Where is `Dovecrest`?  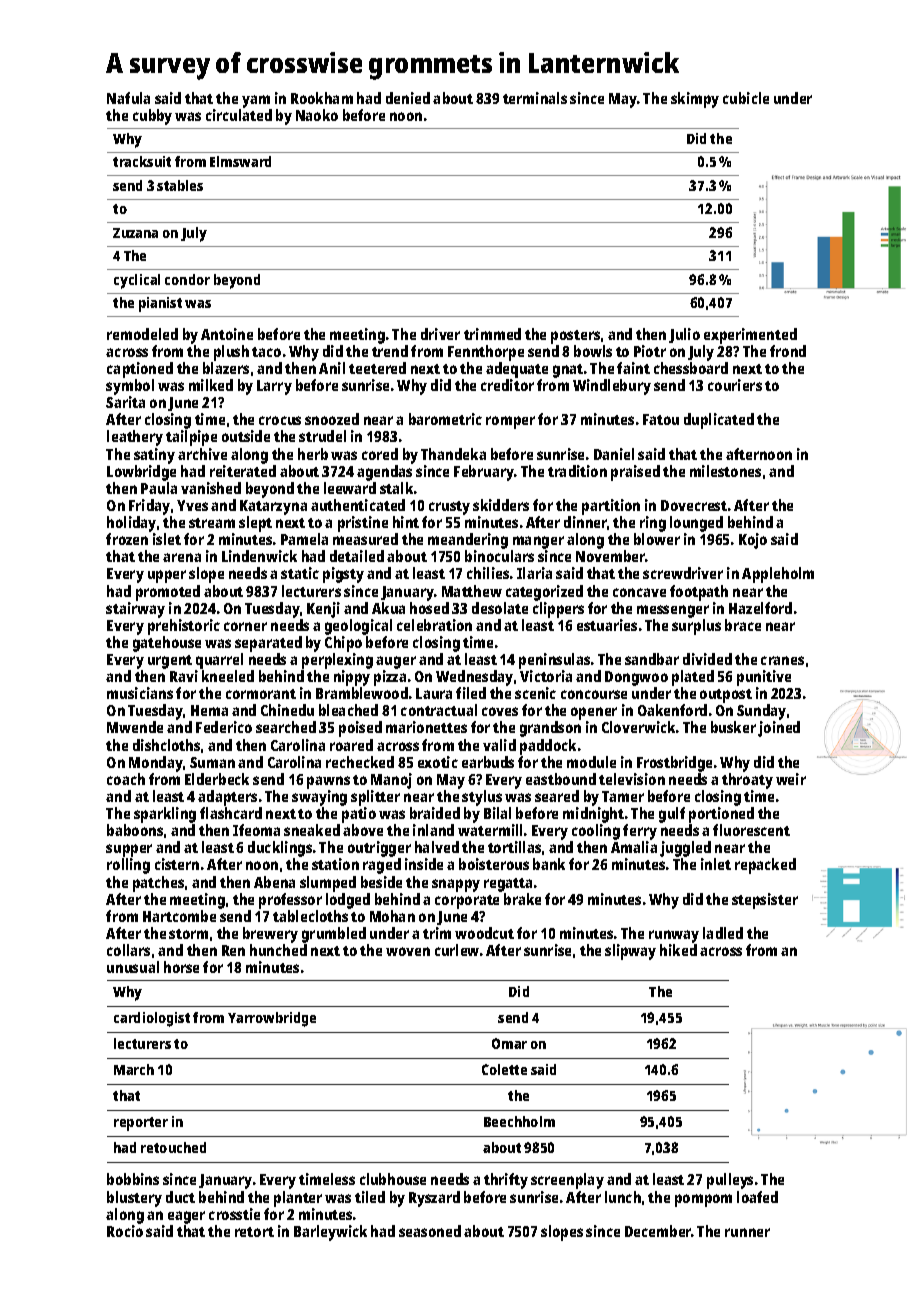
Dovecrest is located at coordinates (694, 505).
